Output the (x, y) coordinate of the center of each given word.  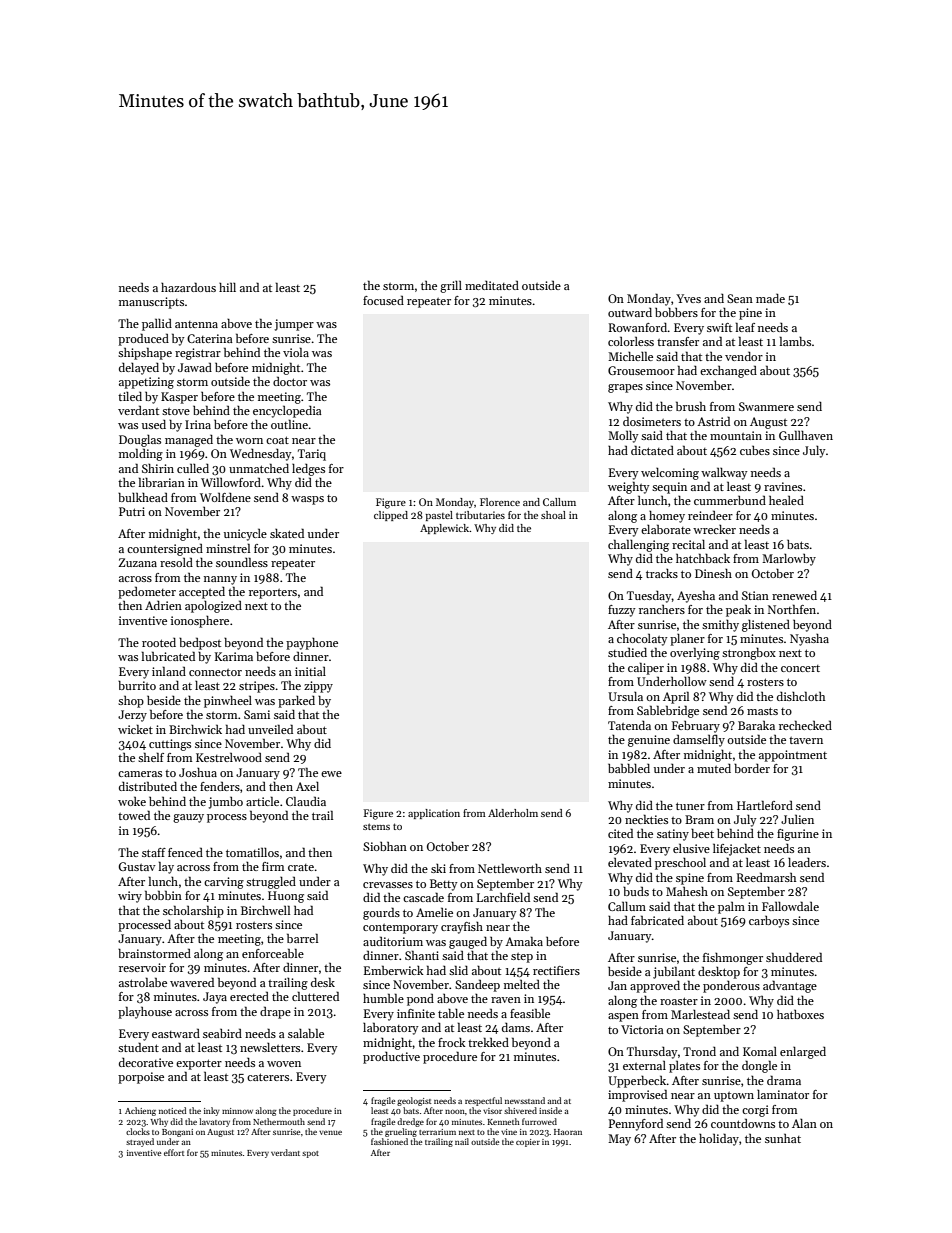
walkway (724, 473)
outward (630, 312)
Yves (688, 298)
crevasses (388, 885)
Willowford (231, 482)
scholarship (193, 911)
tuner (690, 806)
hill (227, 287)
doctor (290, 381)
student (138, 1047)
